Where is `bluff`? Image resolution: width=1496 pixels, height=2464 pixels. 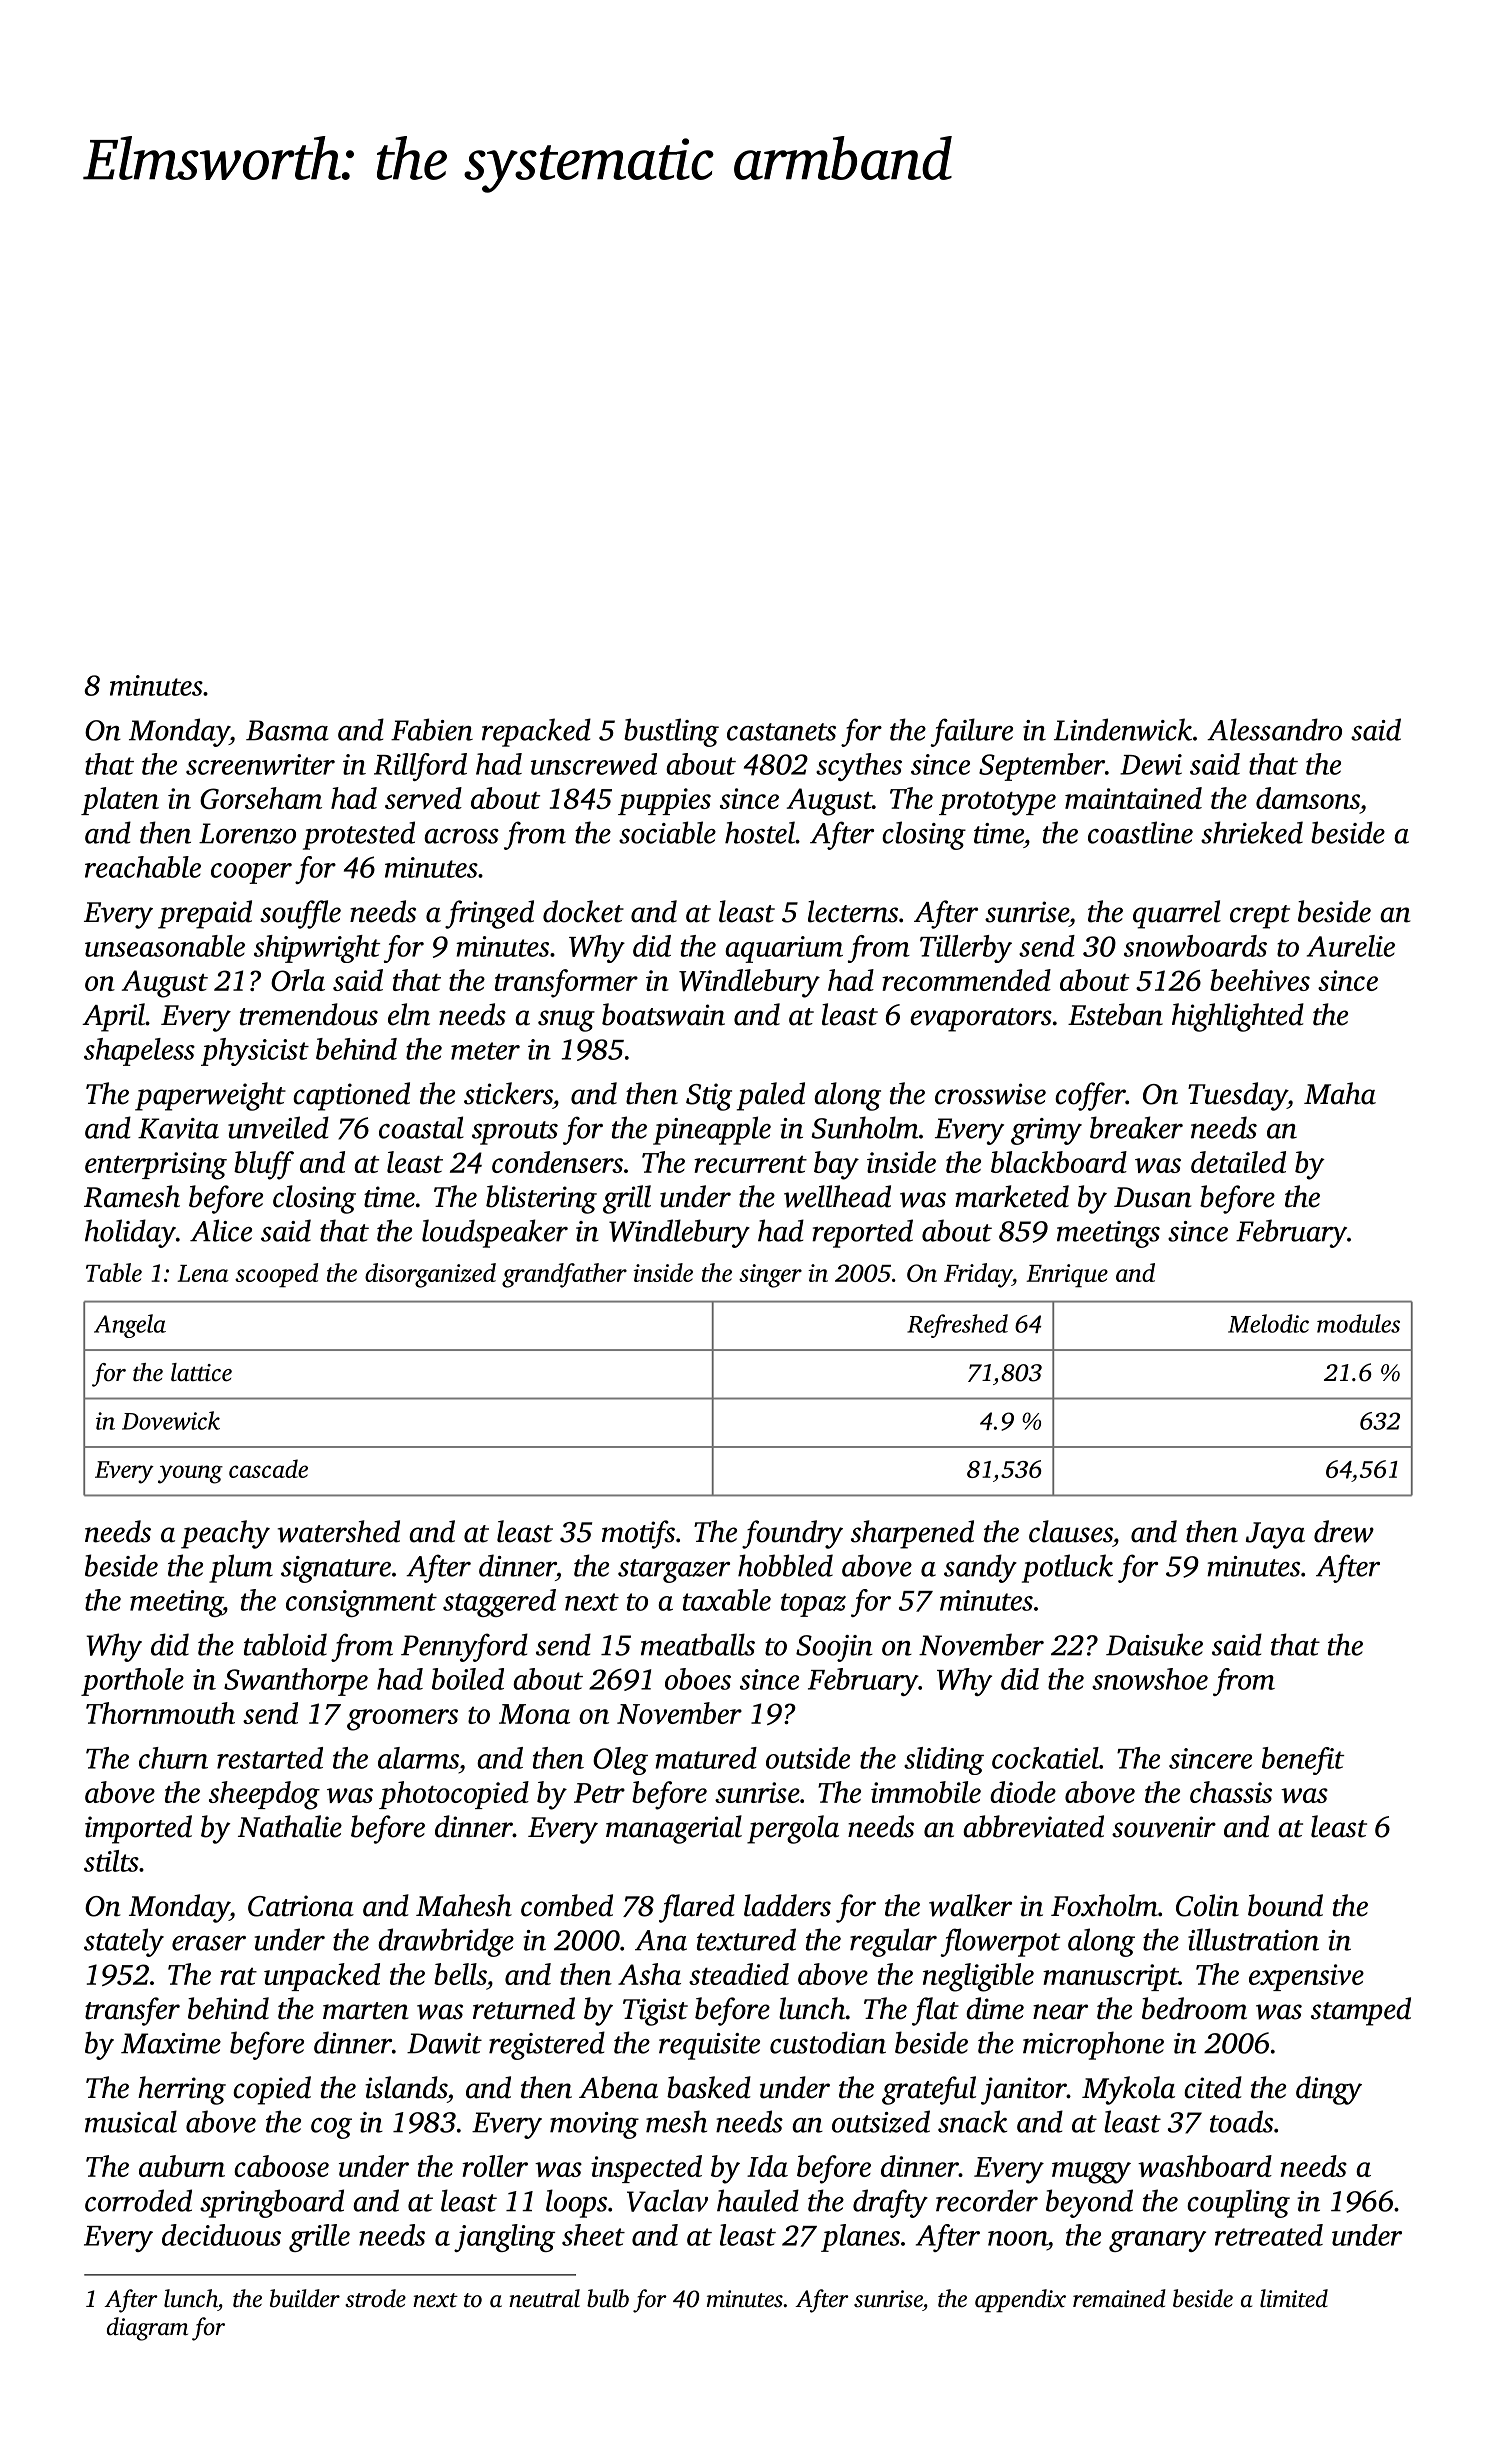
bluff is located at coordinates (264, 1165).
